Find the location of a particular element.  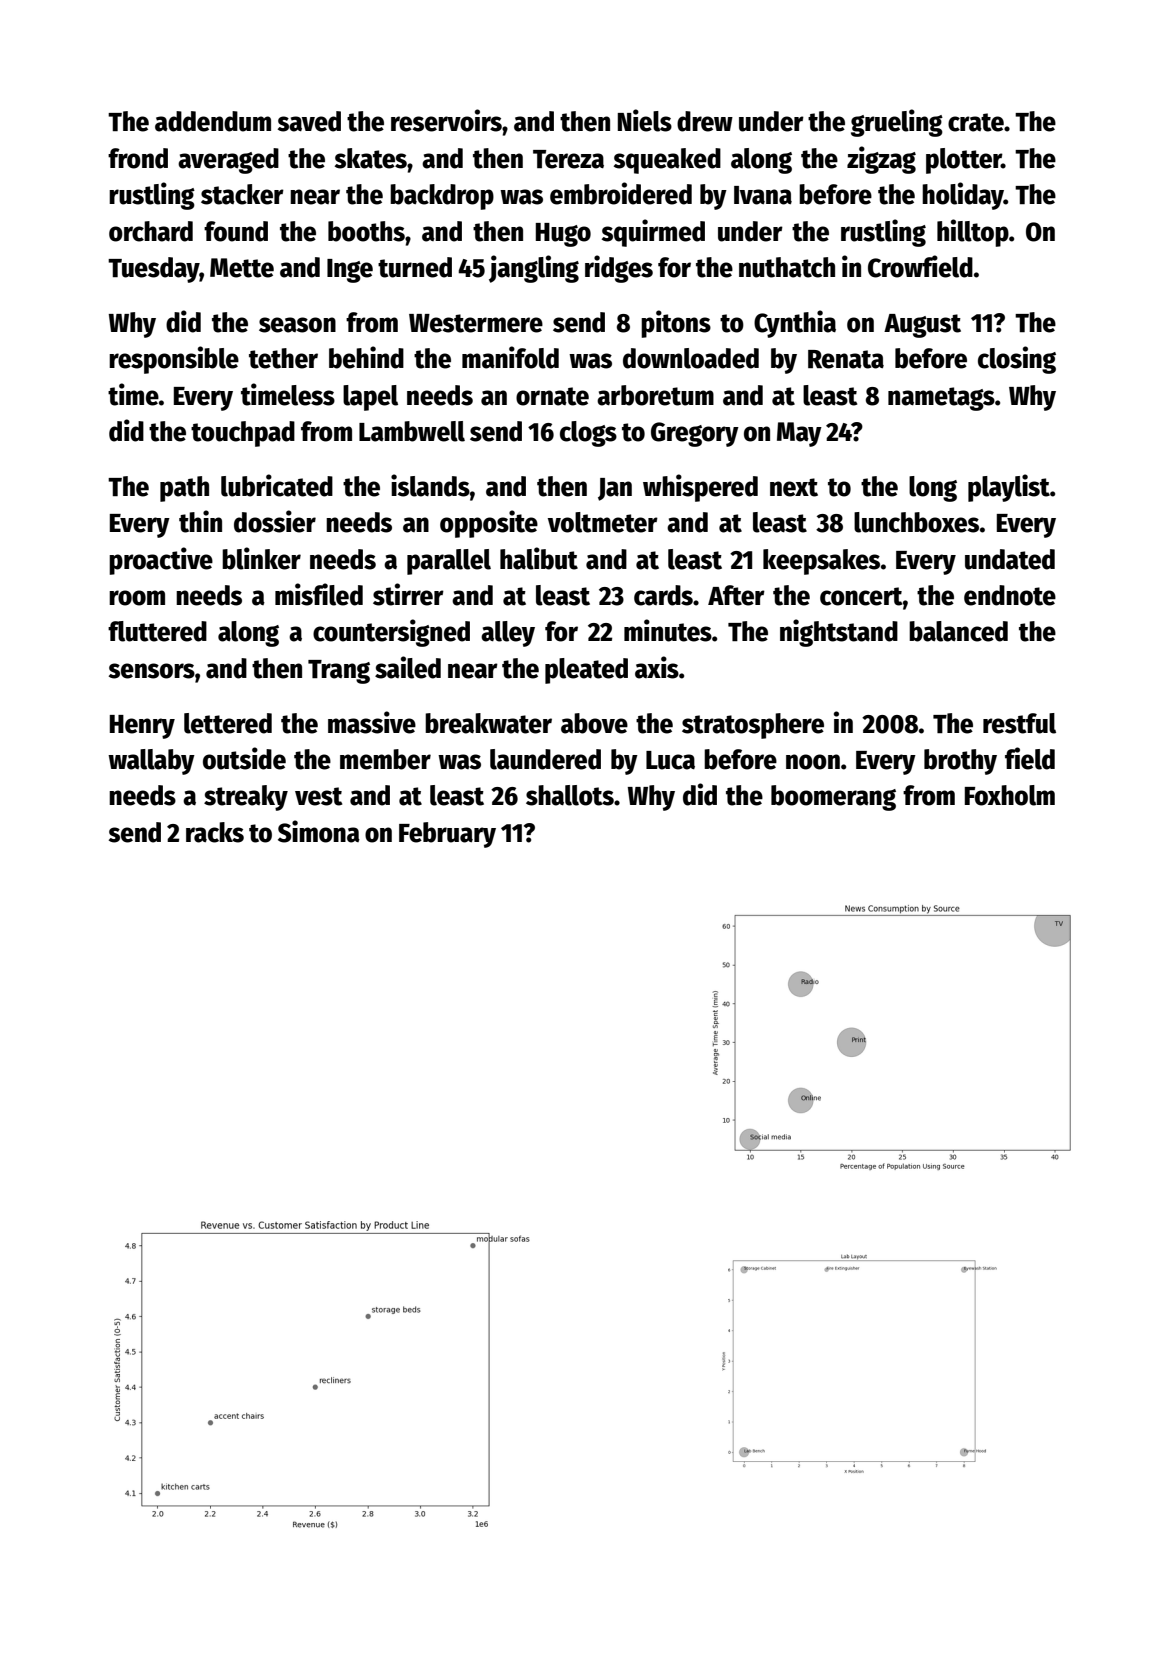

Mette is located at coordinates (242, 268).
